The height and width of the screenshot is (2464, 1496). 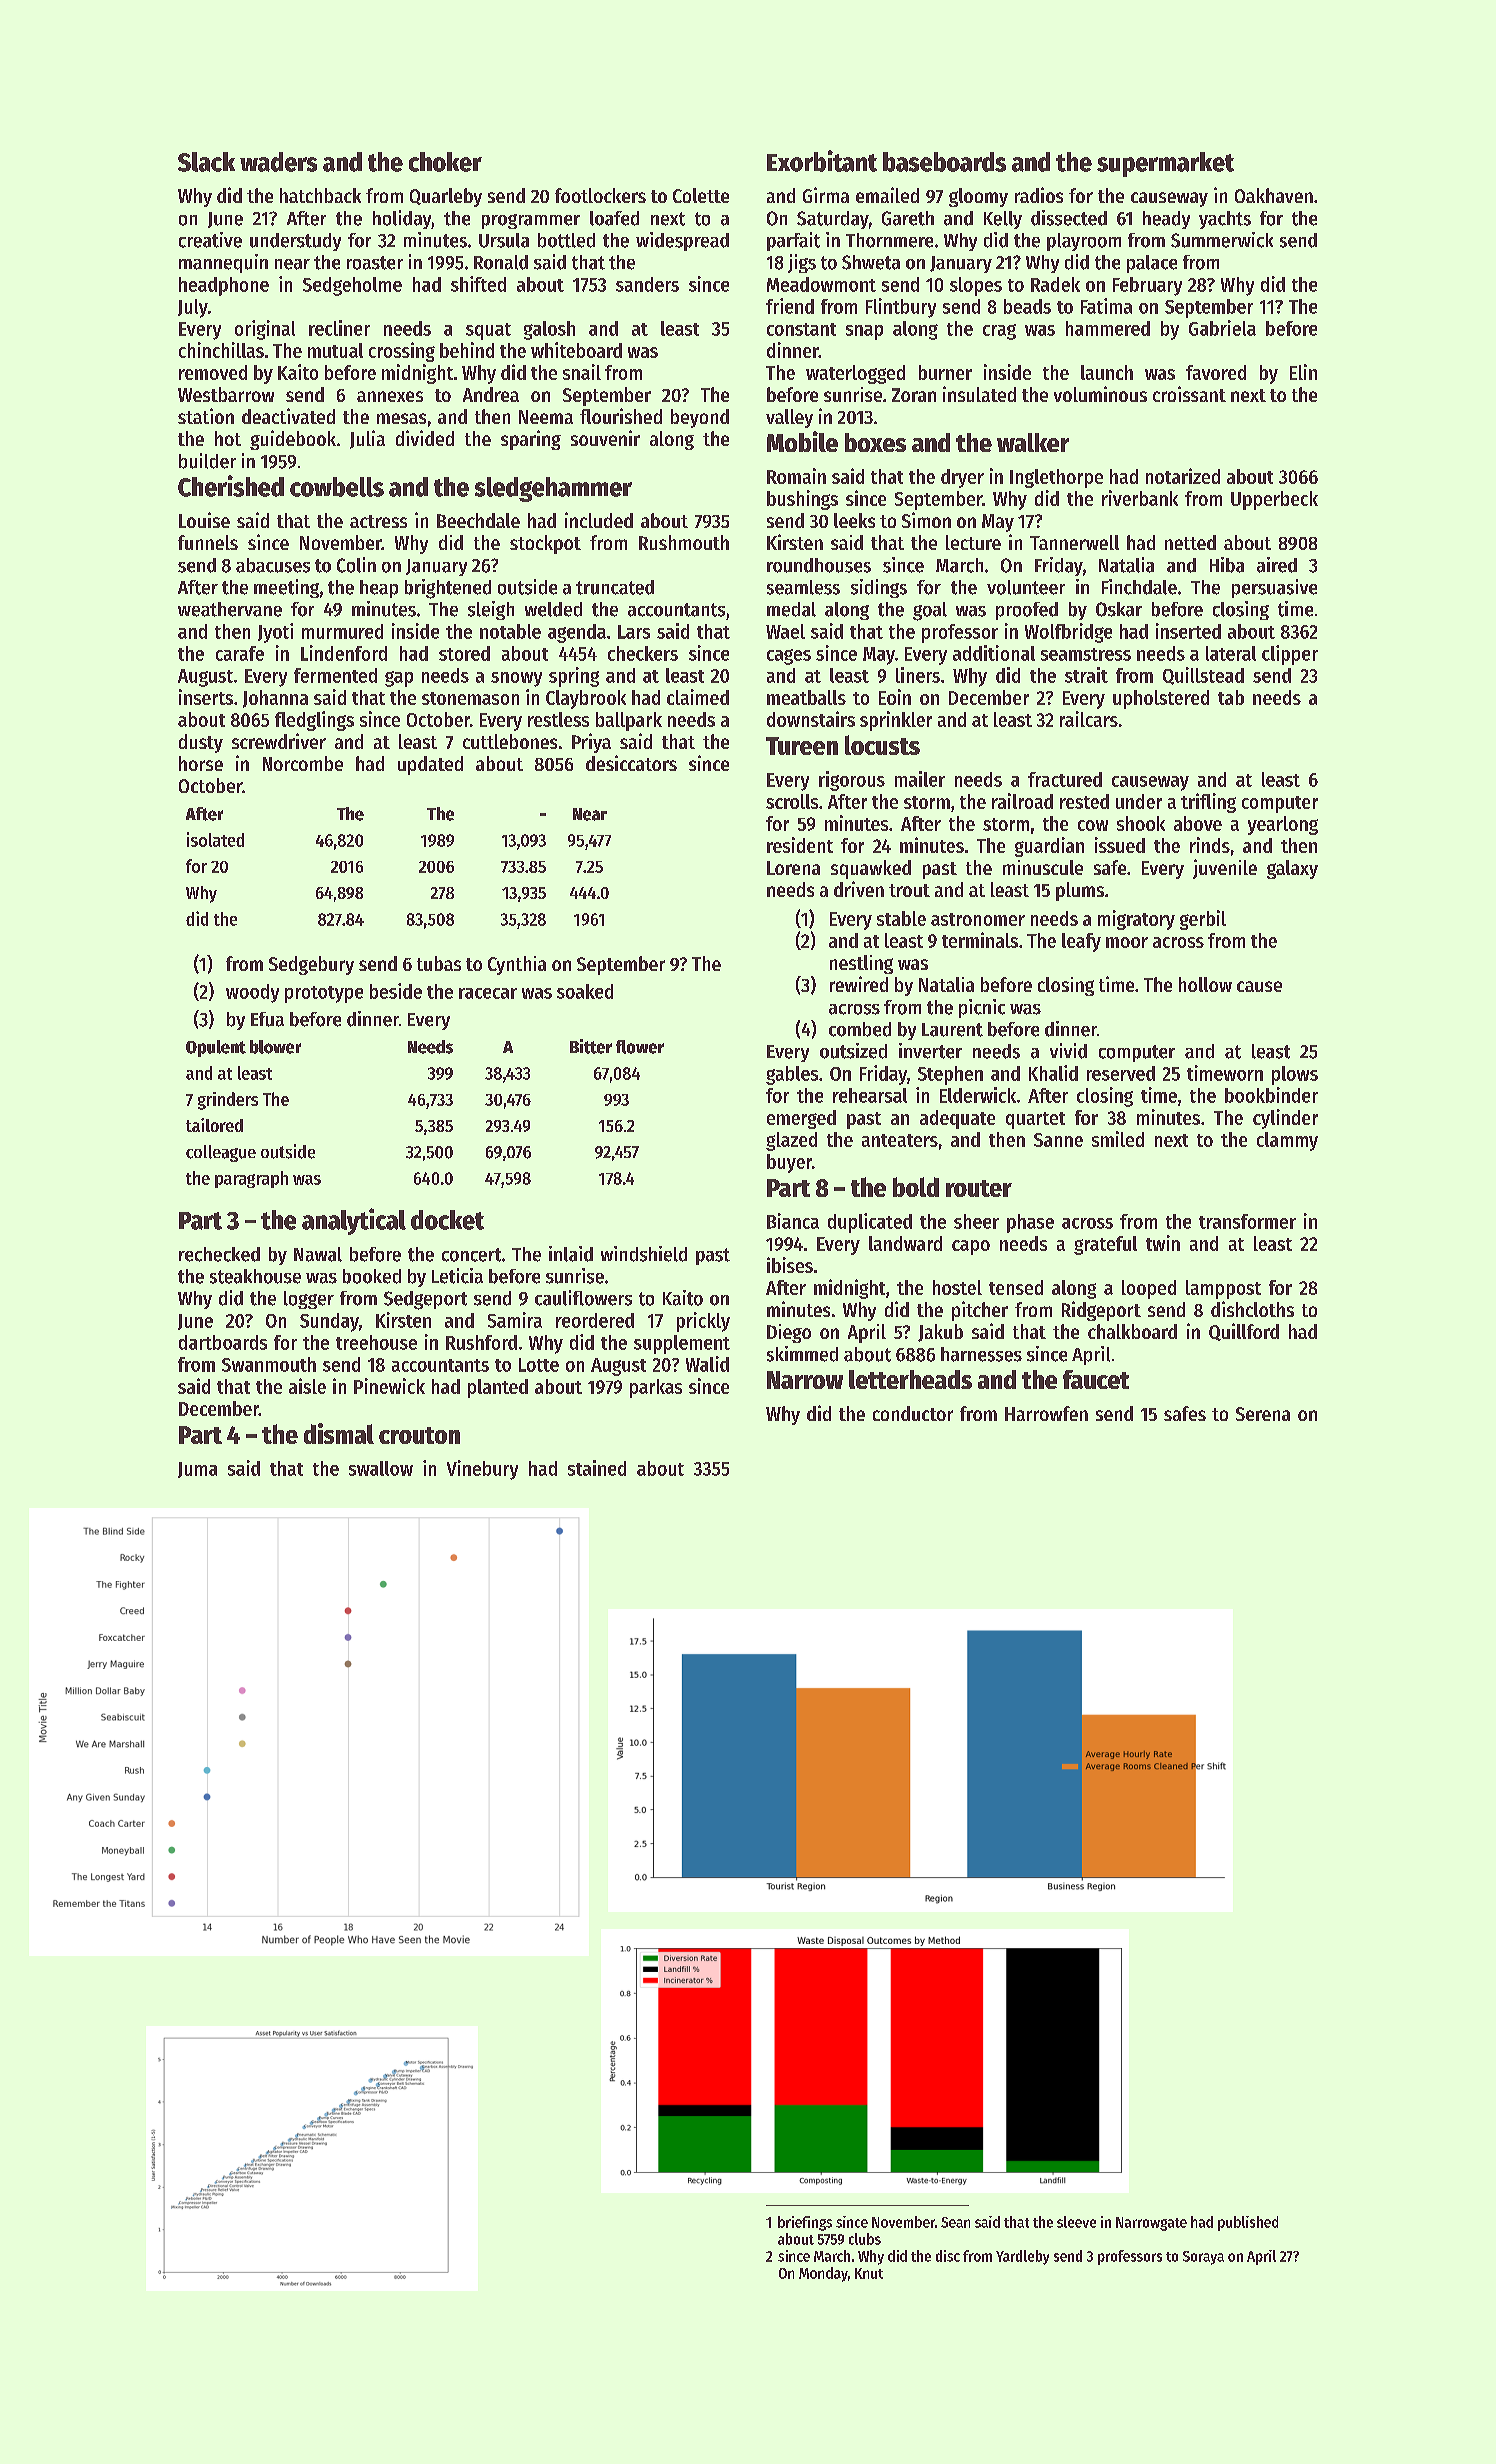 I want to click on clammy, so click(x=1287, y=1141).
